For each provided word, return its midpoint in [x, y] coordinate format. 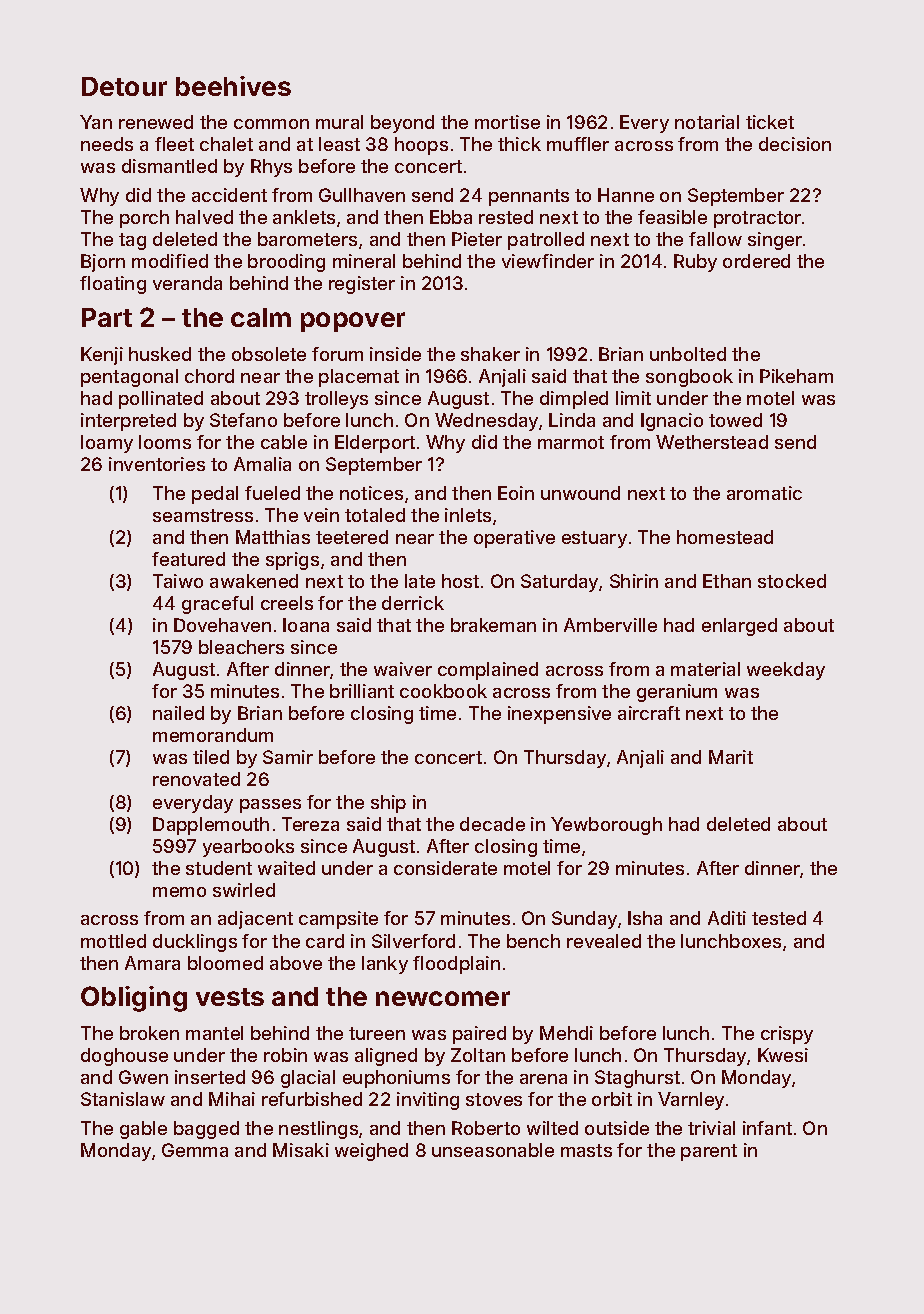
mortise [507, 122]
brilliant [362, 691]
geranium [677, 693]
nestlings [318, 1130]
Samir [288, 757]
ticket [770, 122]
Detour [124, 86]
